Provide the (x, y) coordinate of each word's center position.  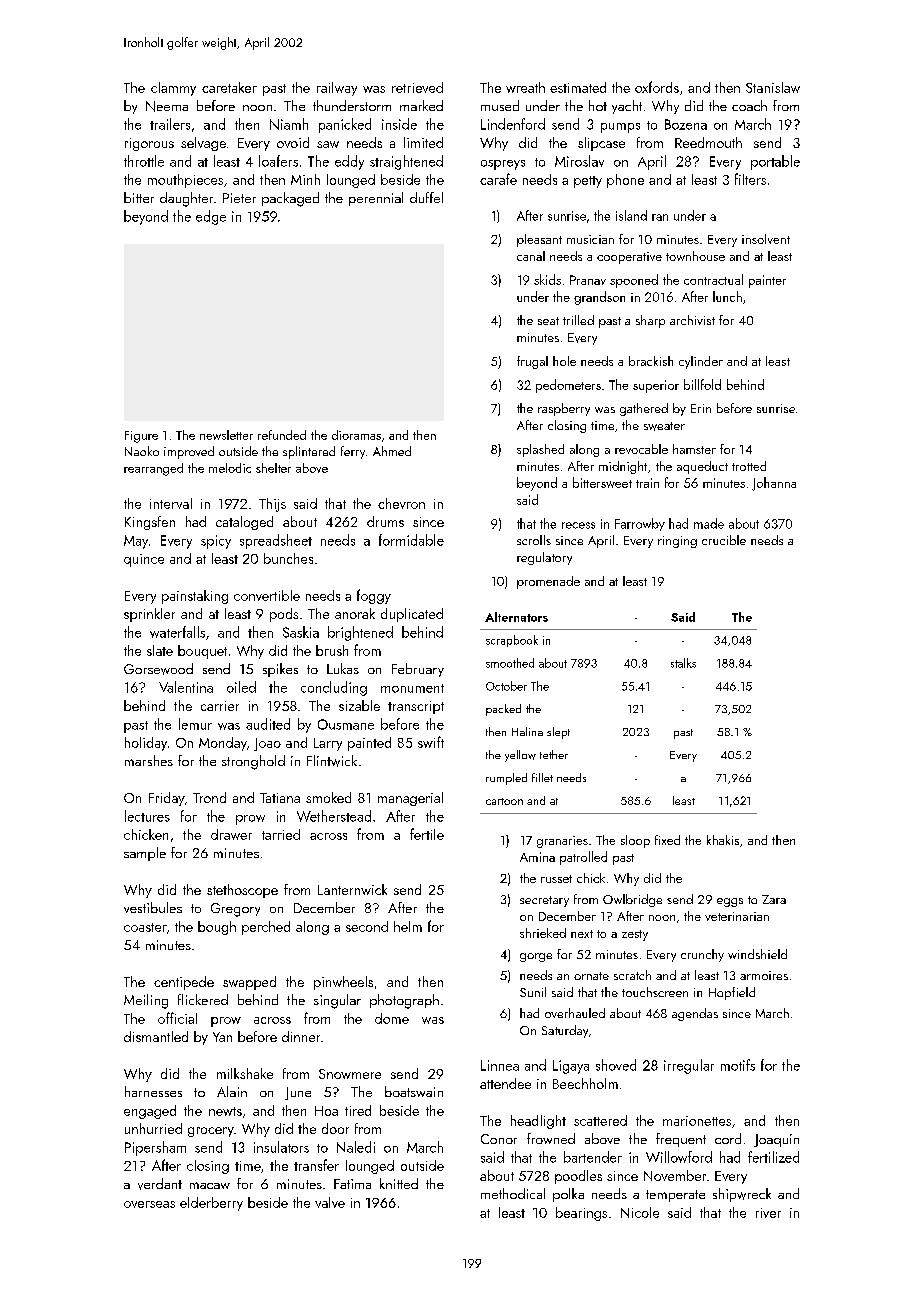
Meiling (146, 1001)
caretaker (229, 87)
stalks (683, 663)
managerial (410, 799)
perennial (376, 199)
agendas (695, 1014)
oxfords (657, 87)
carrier (220, 706)
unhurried (153, 1128)
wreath (525, 87)
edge (211, 217)
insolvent (766, 239)
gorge (536, 957)
